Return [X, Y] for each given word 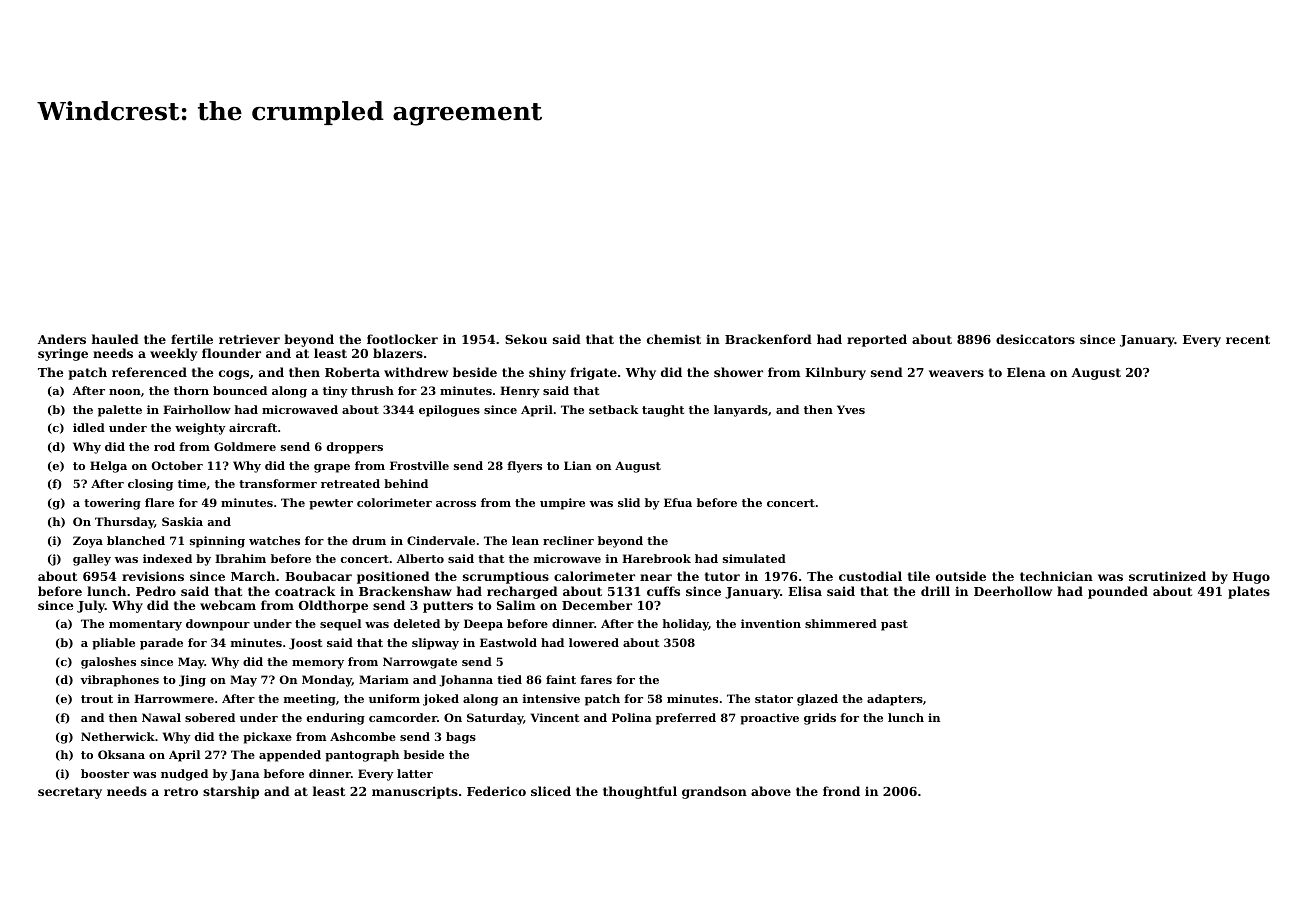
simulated [754, 558]
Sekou [526, 339]
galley [92, 560]
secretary [70, 793]
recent [1248, 339]
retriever [249, 339]
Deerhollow [1013, 591]
